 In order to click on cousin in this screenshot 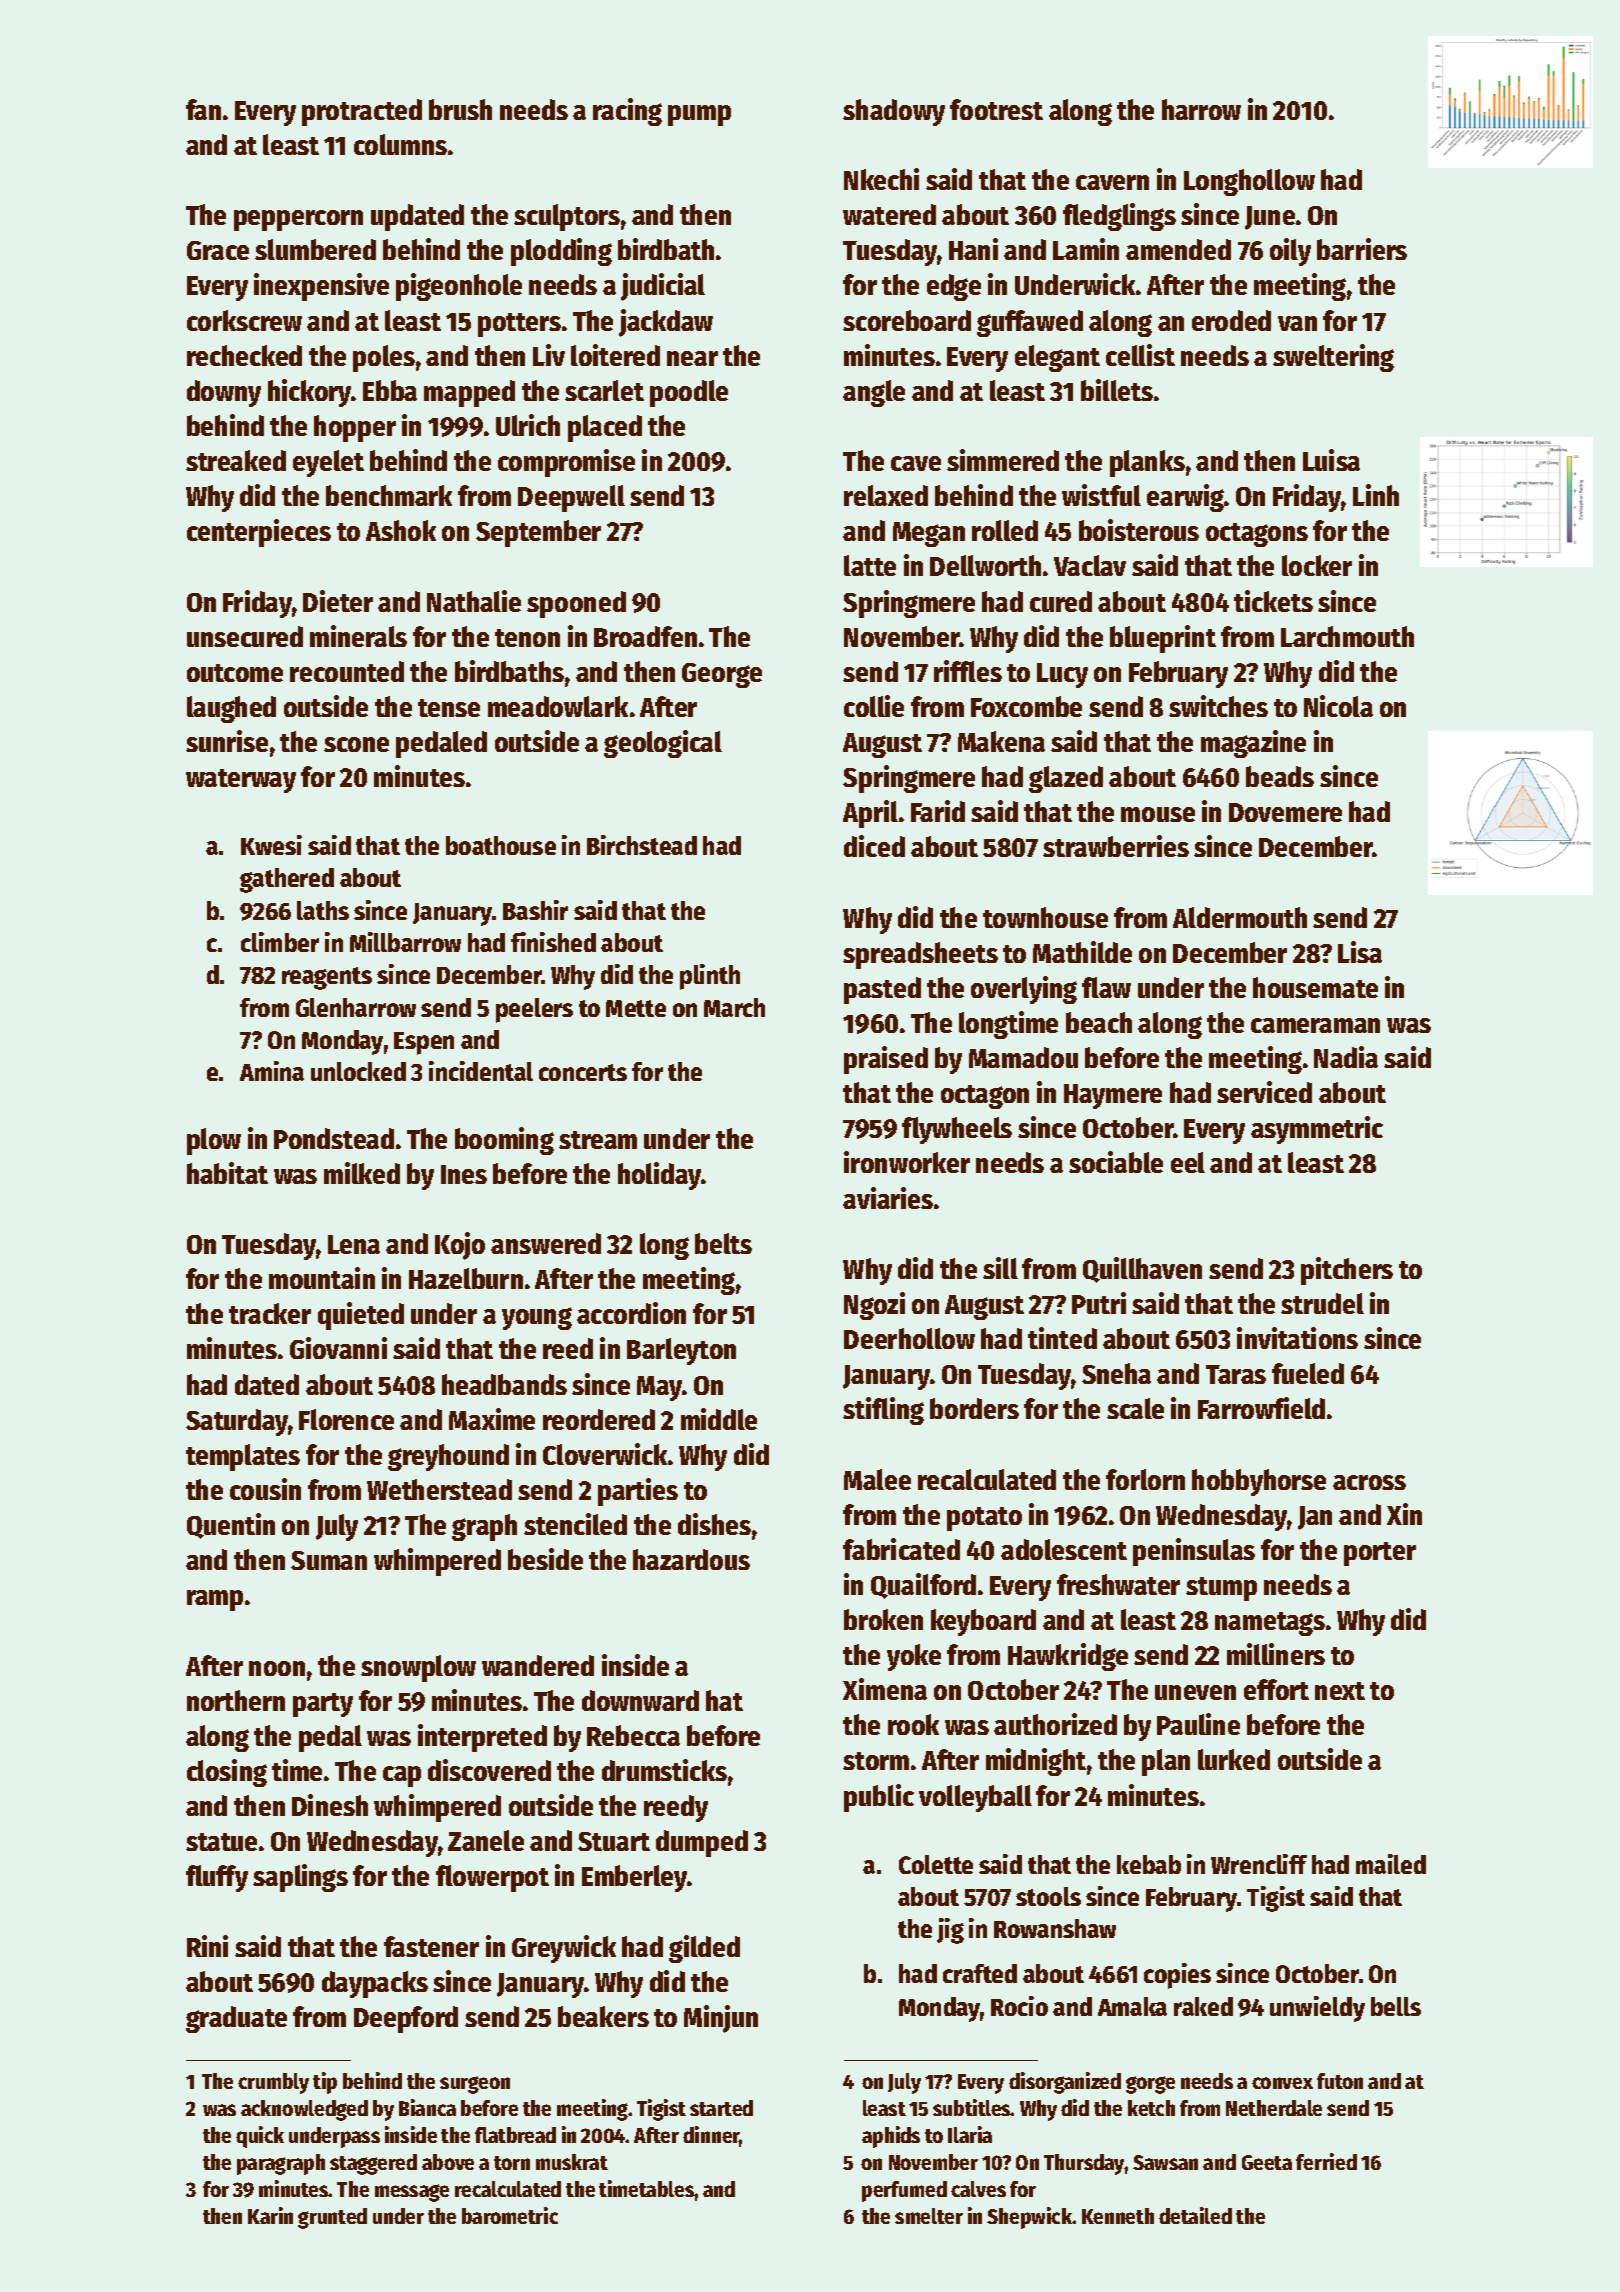, I will do `click(265, 1489)`.
